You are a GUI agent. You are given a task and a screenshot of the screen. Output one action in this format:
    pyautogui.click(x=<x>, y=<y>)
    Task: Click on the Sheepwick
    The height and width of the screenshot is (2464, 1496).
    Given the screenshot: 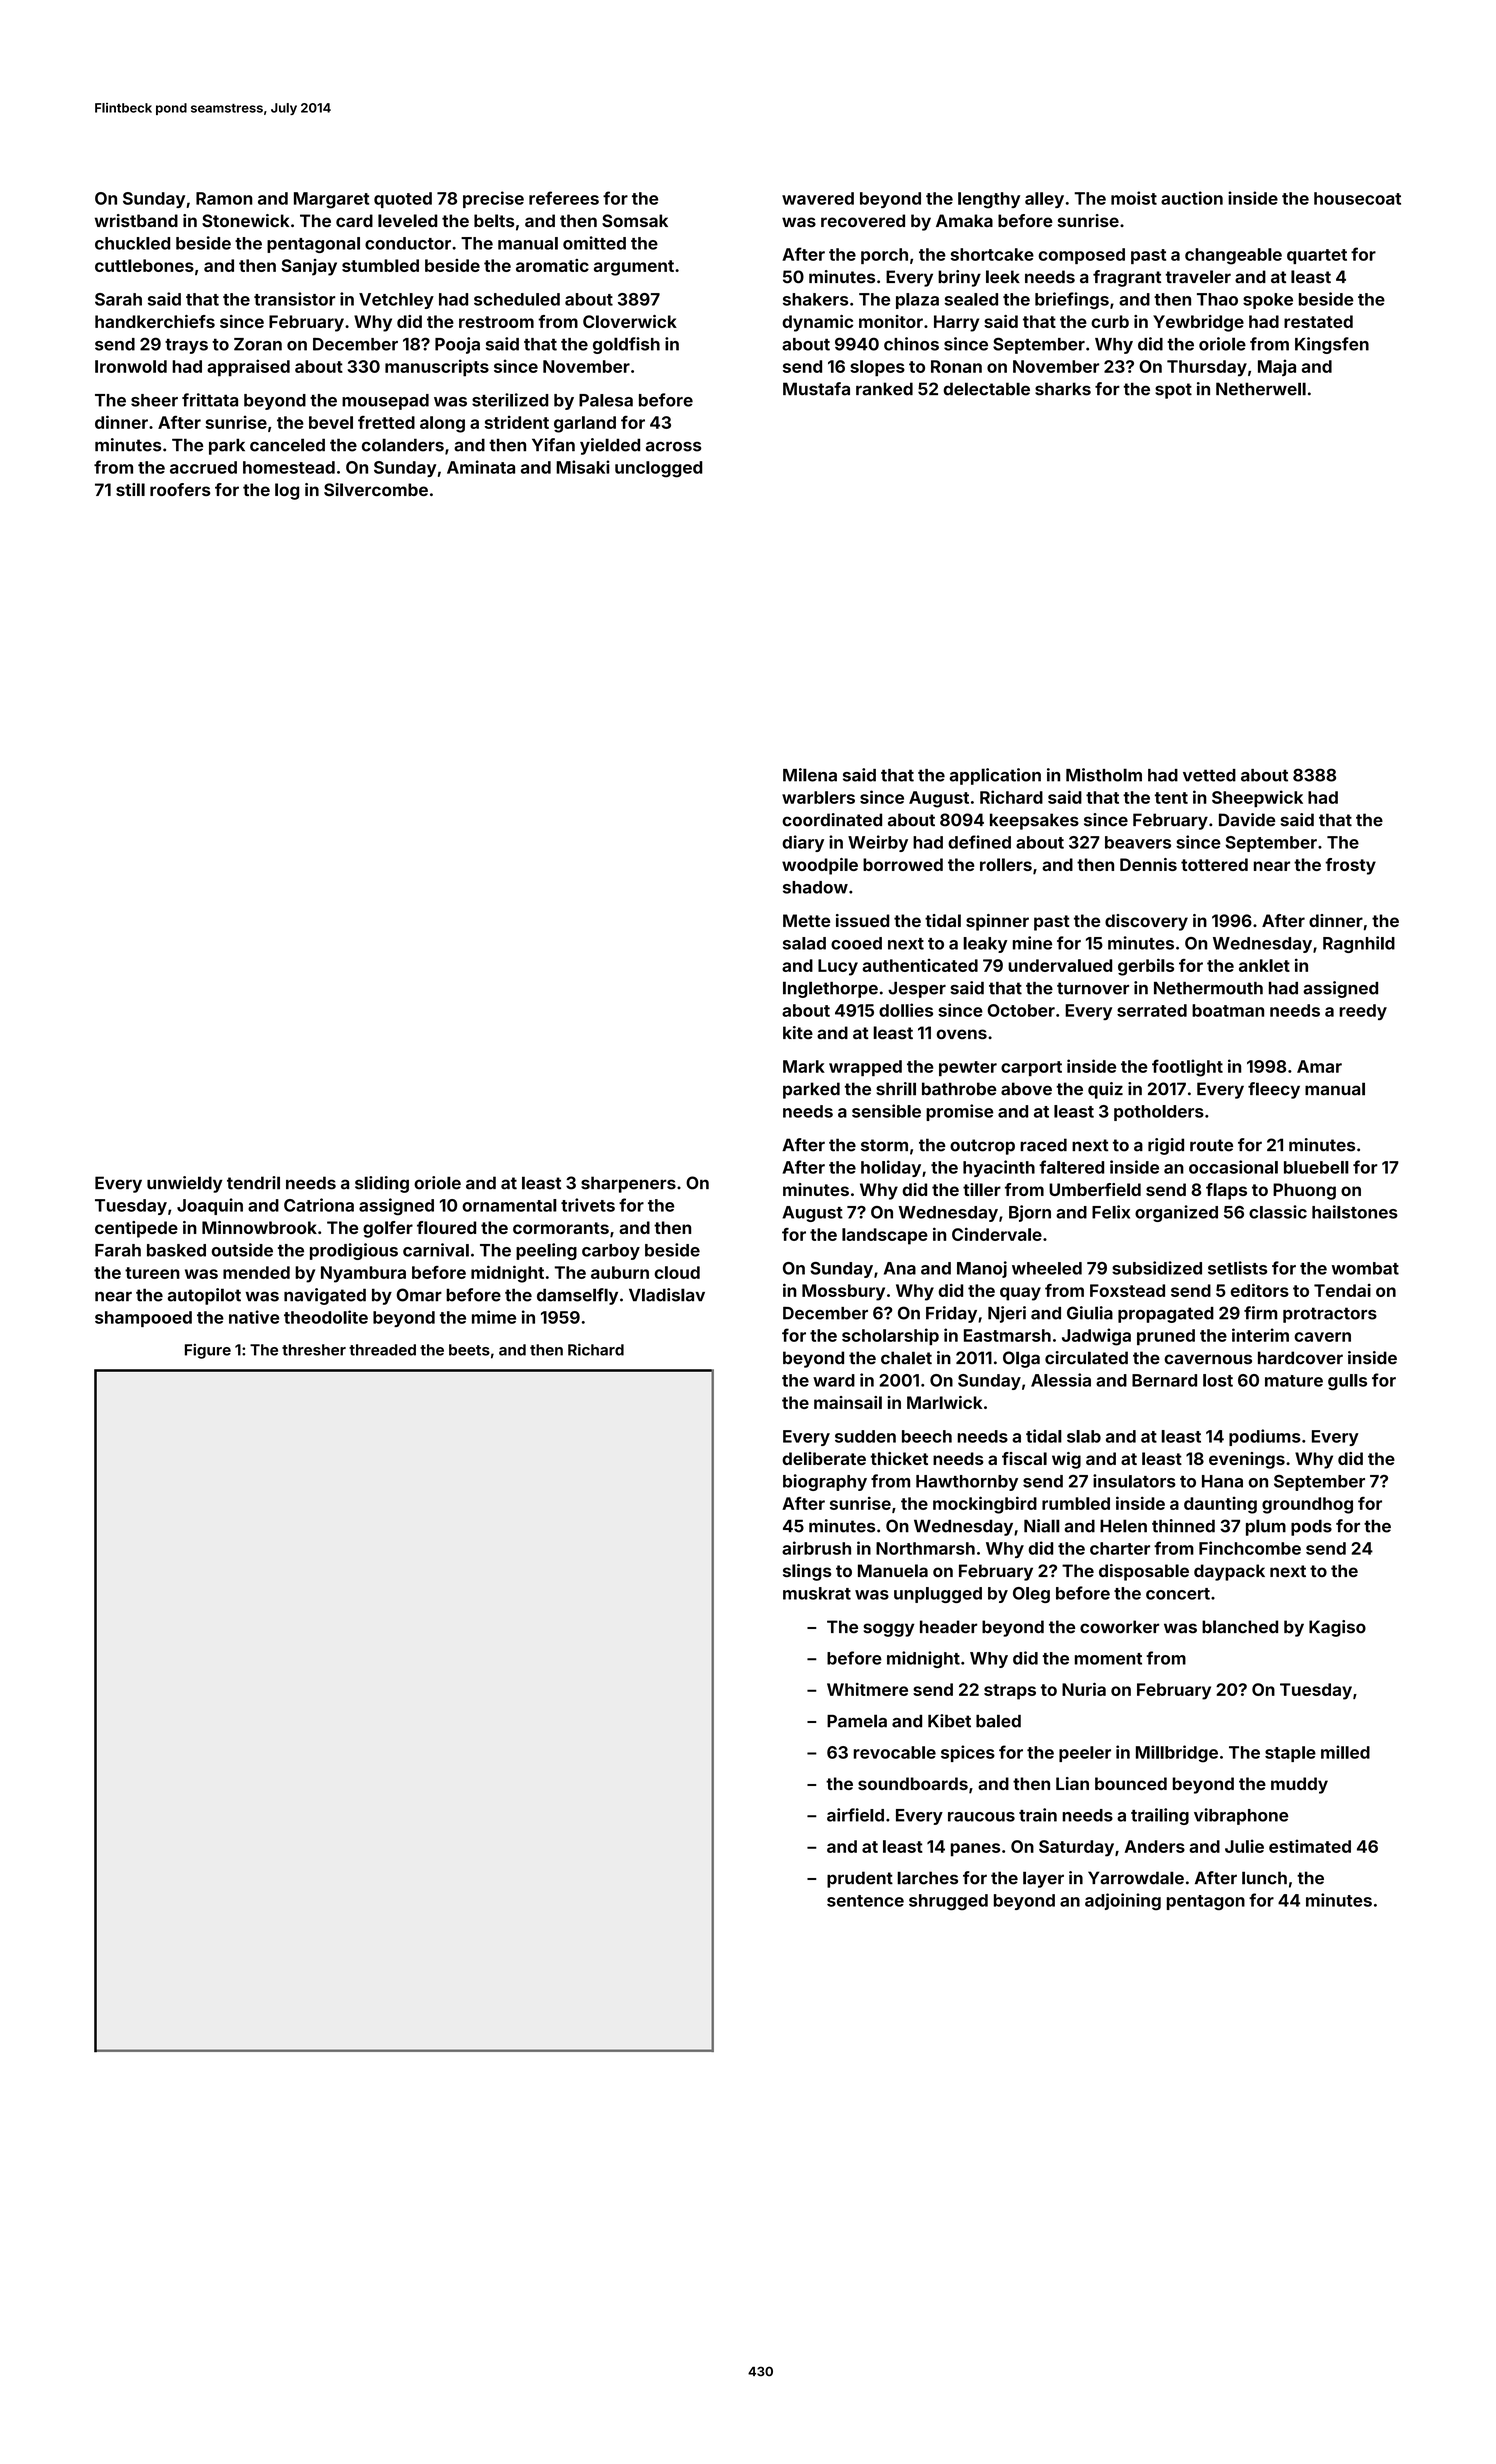 What is the action you would take?
    pyautogui.click(x=1257, y=798)
